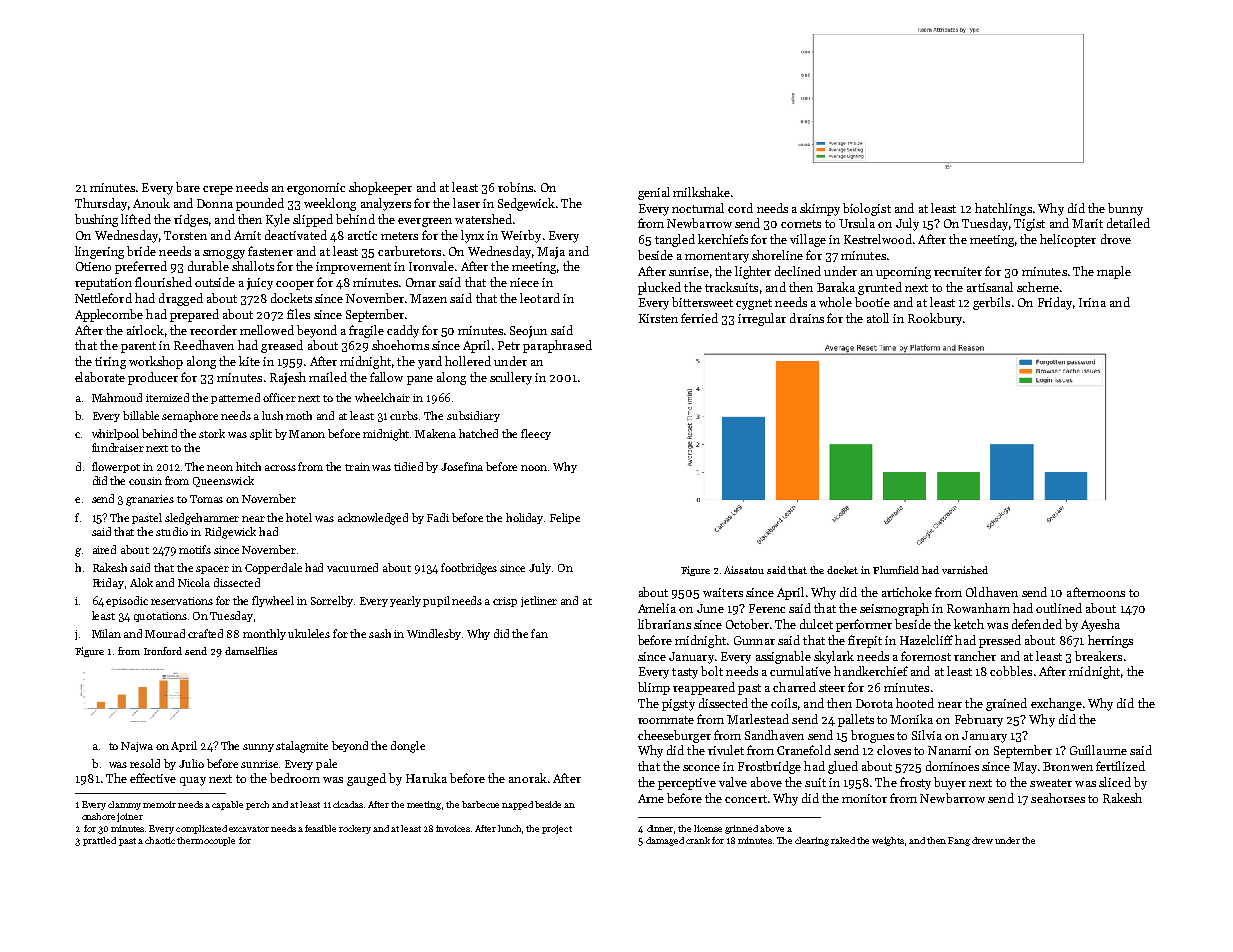 The width and height of the screenshot is (1233, 952). What do you see at coordinates (654, 193) in the screenshot?
I see `genial` at bounding box center [654, 193].
